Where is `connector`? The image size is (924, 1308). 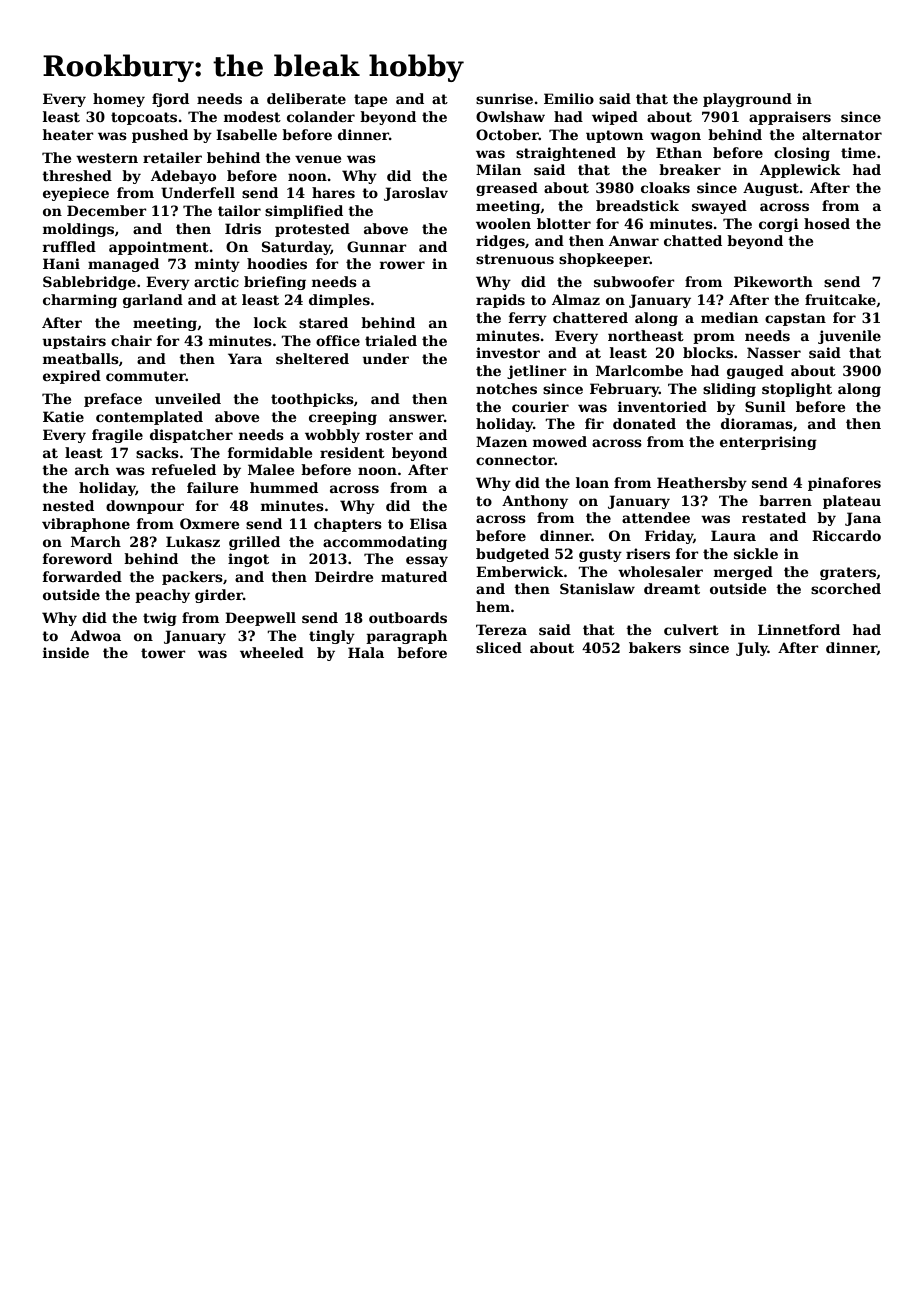 connector is located at coordinates (515, 460).
